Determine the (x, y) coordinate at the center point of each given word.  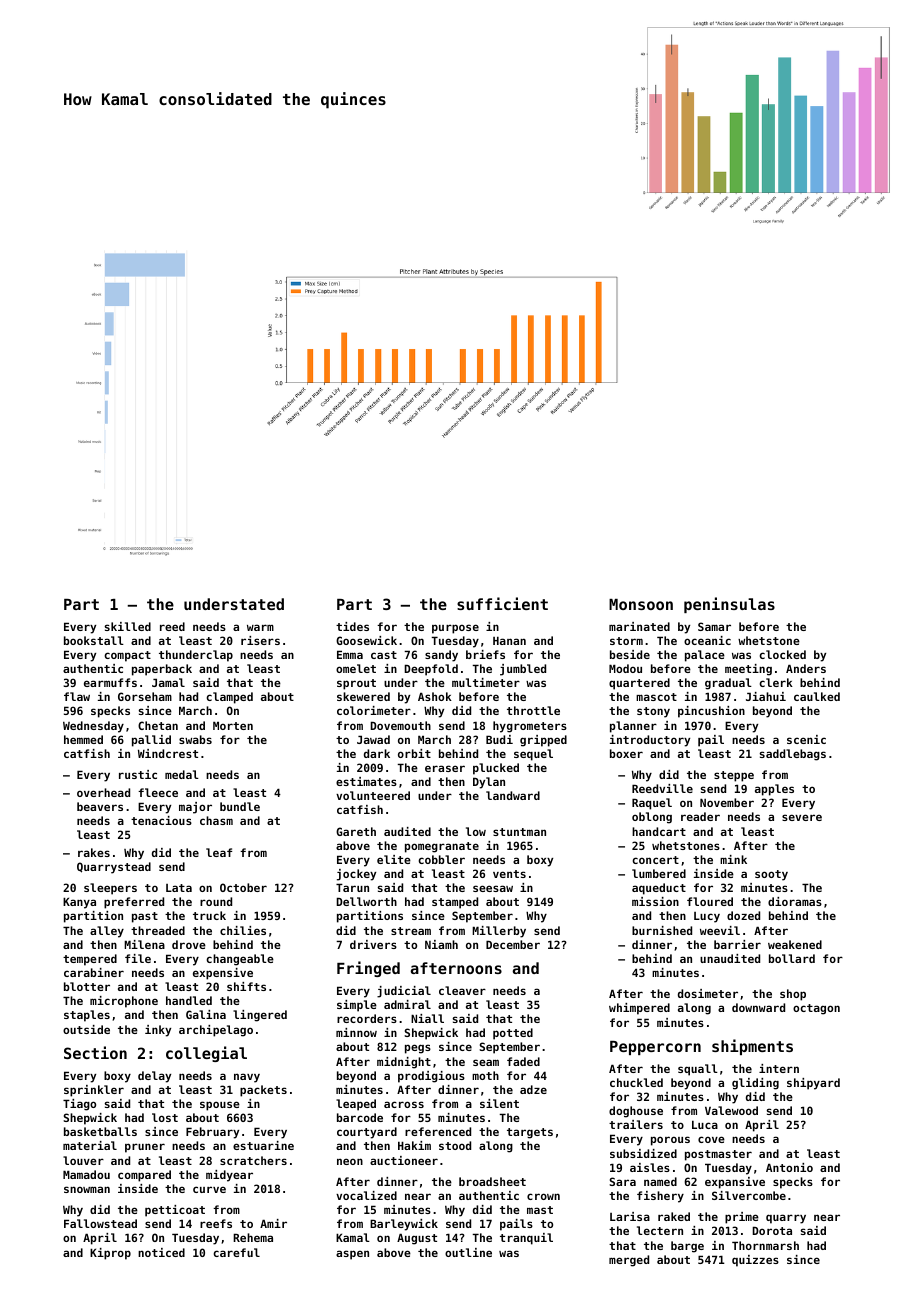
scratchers (253, 1160)
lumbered (659, 873)
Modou (625, 668)
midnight (404, 1063)
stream (411, 931)
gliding (755, 1084)
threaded (158, 930)
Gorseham (145, 696)
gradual (728, 684)
